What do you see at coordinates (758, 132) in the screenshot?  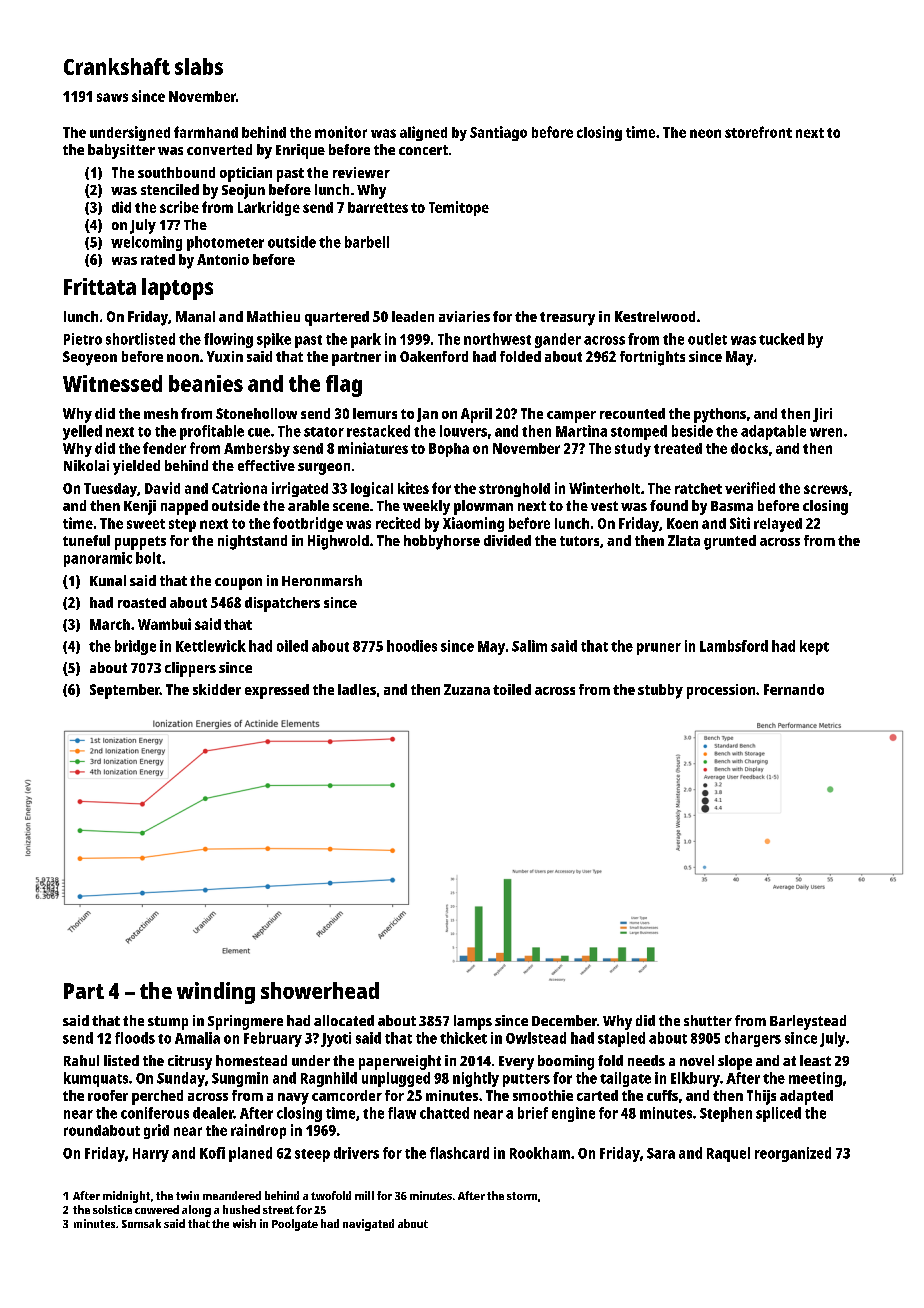 I see `storefront` at bounding box center [758, 132].
